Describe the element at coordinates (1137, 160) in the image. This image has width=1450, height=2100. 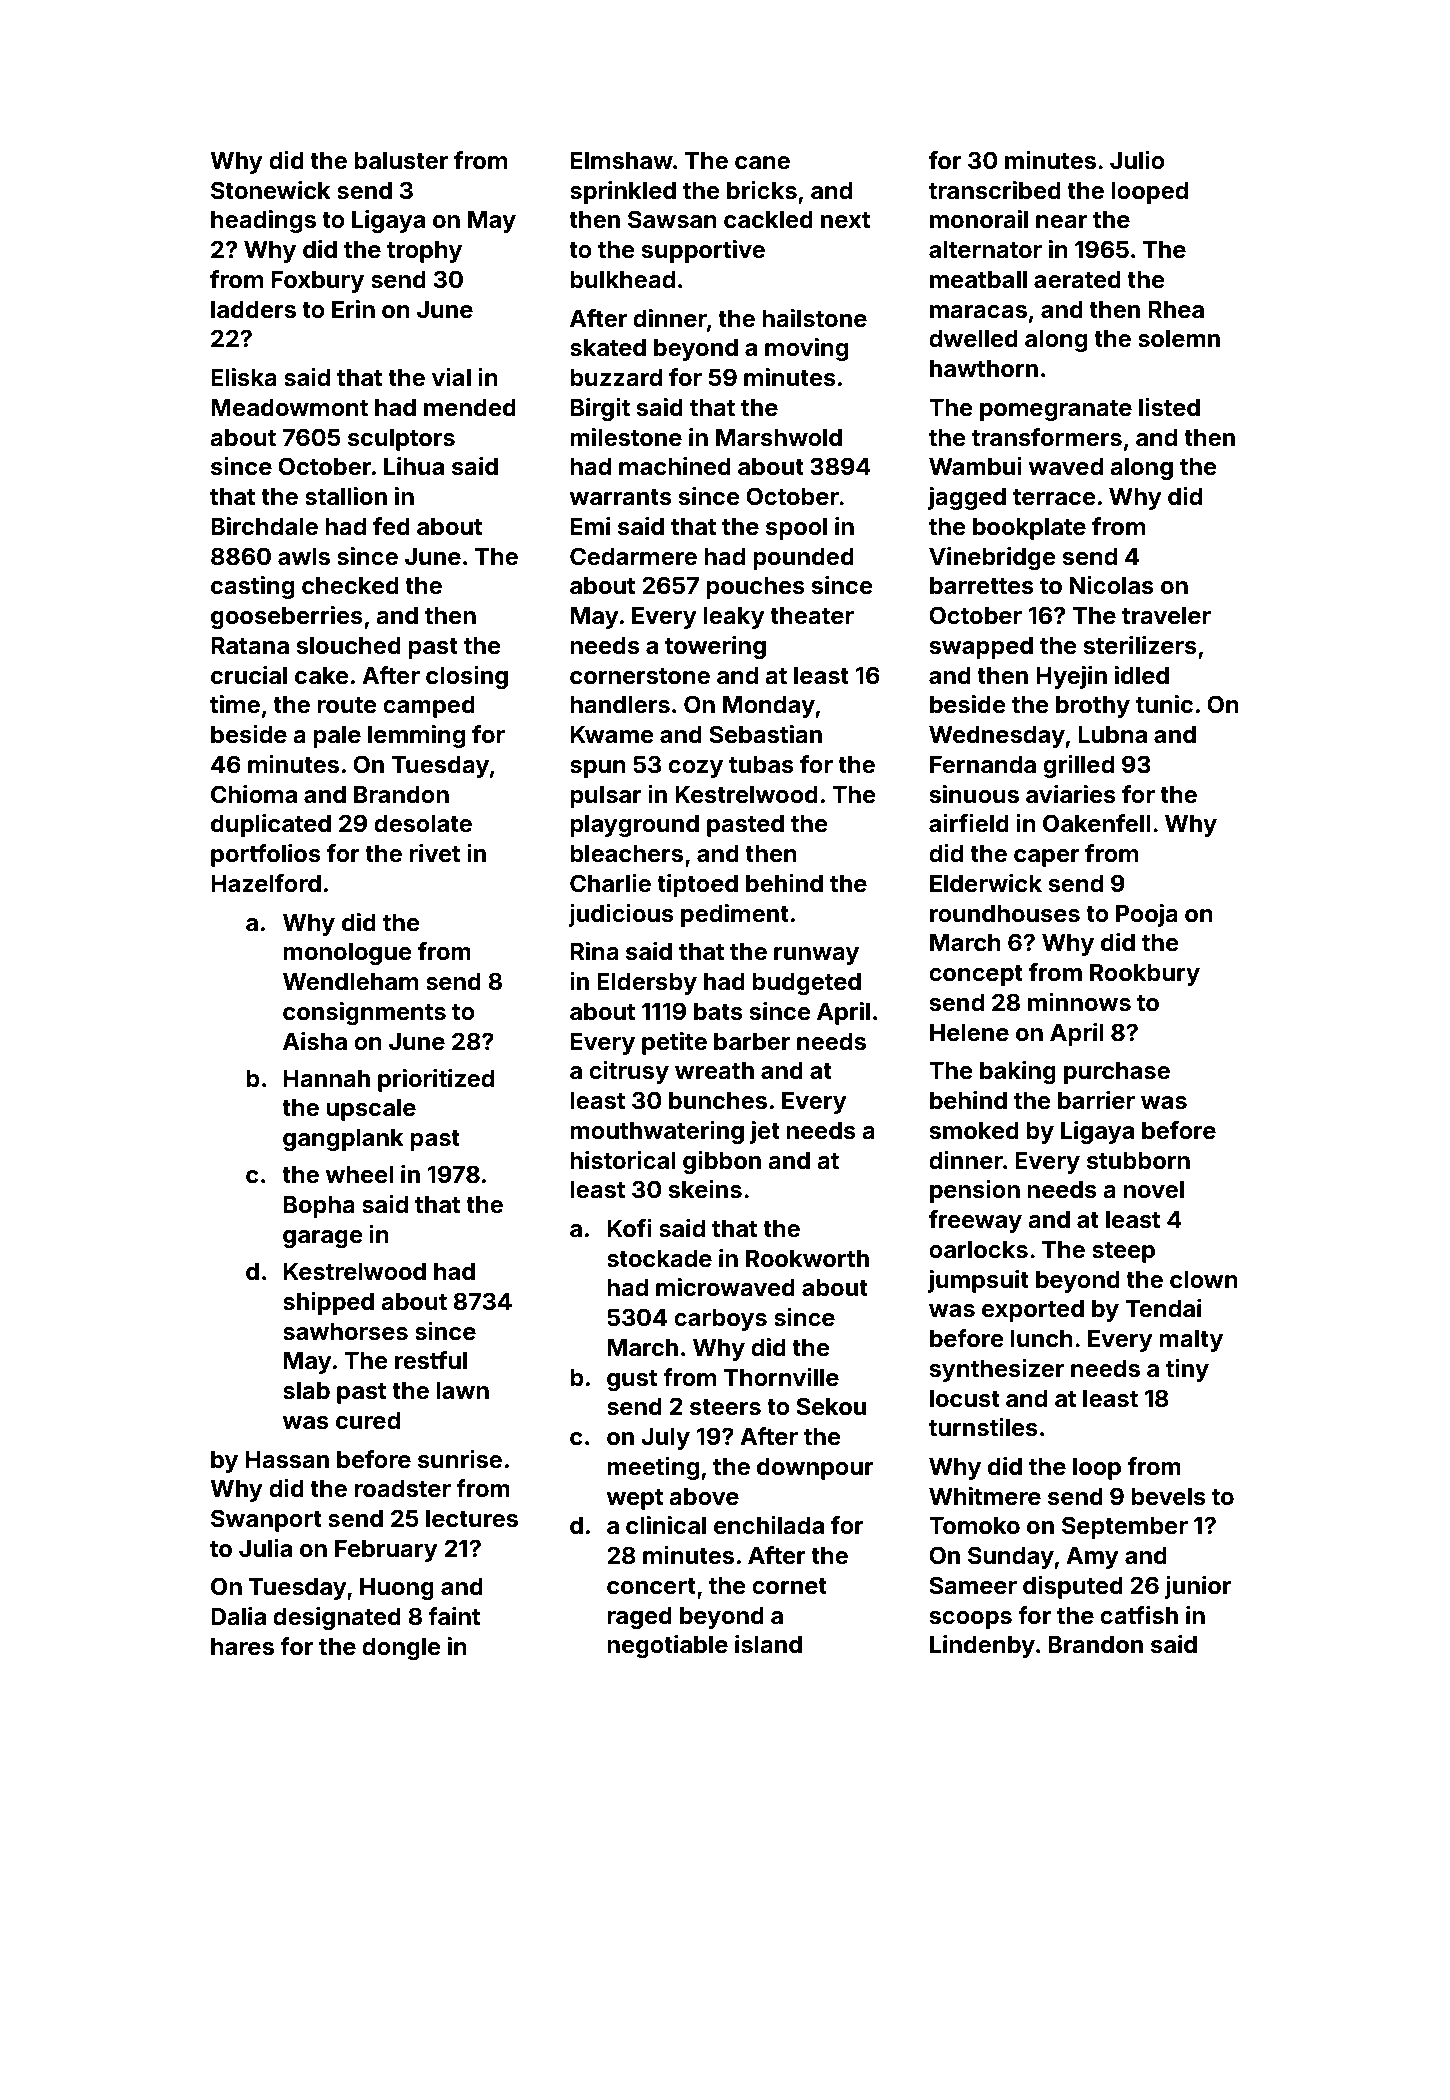
I see `Julio` at that location.
